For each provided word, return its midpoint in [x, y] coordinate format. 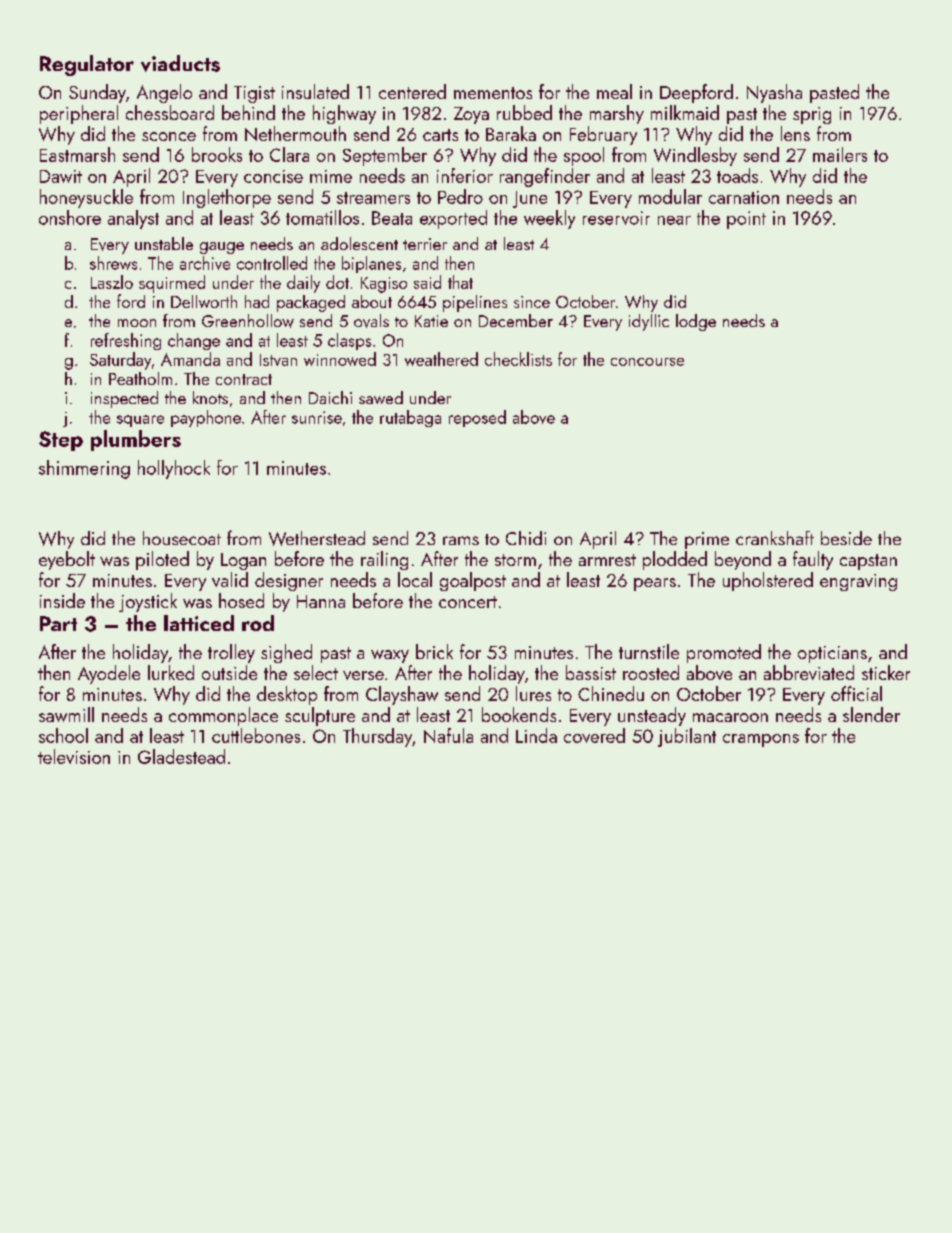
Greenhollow [248, 321]
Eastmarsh [77, 154]
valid [230, 579]
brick [434, 651]
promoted [724, 653]
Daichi [330, 397]
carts [440, 135]
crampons [761, 740]
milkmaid [685, 112]
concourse [647, 362]
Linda [536, 735]
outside [229, 672]
